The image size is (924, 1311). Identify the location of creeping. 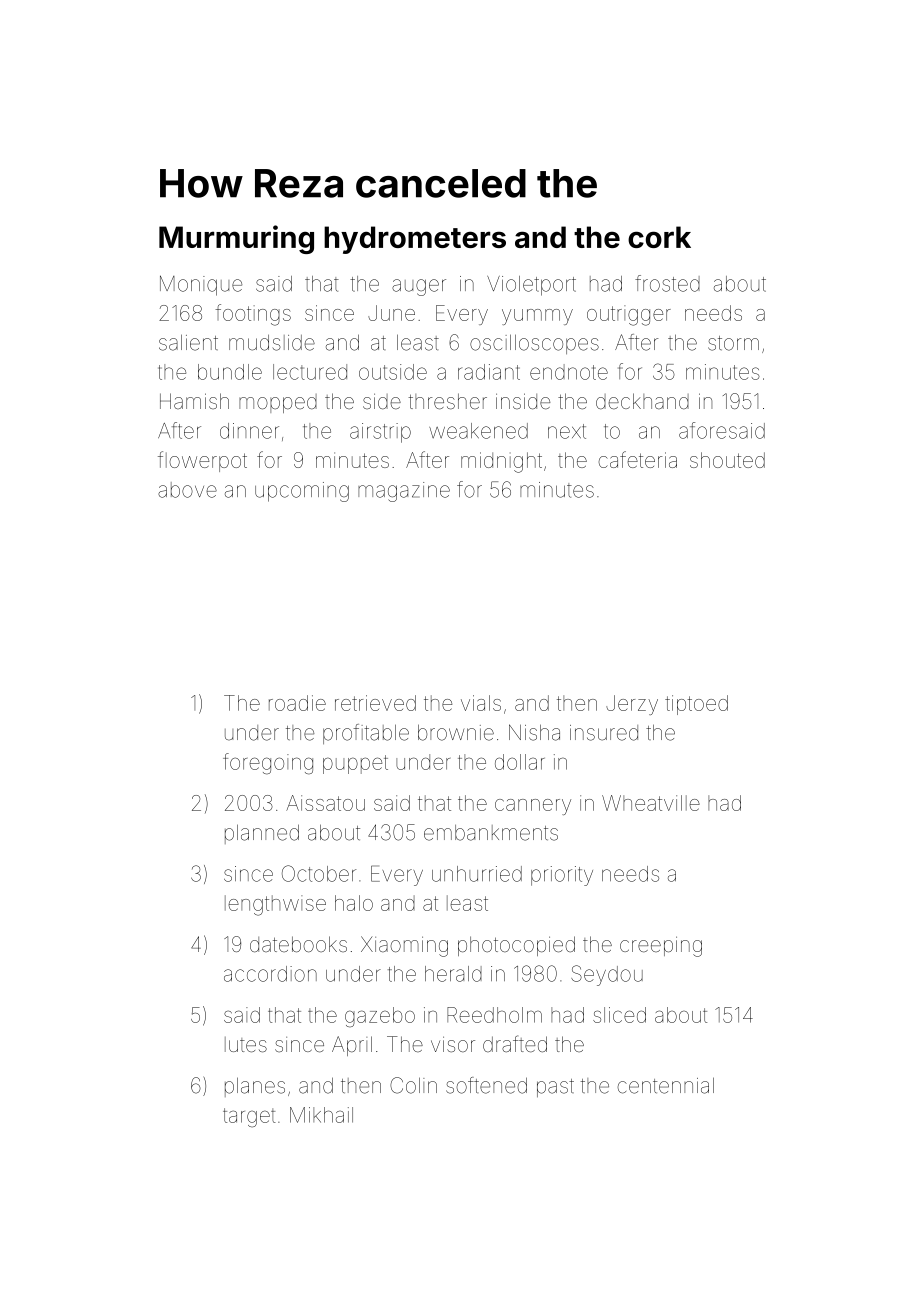
(661, 947).
